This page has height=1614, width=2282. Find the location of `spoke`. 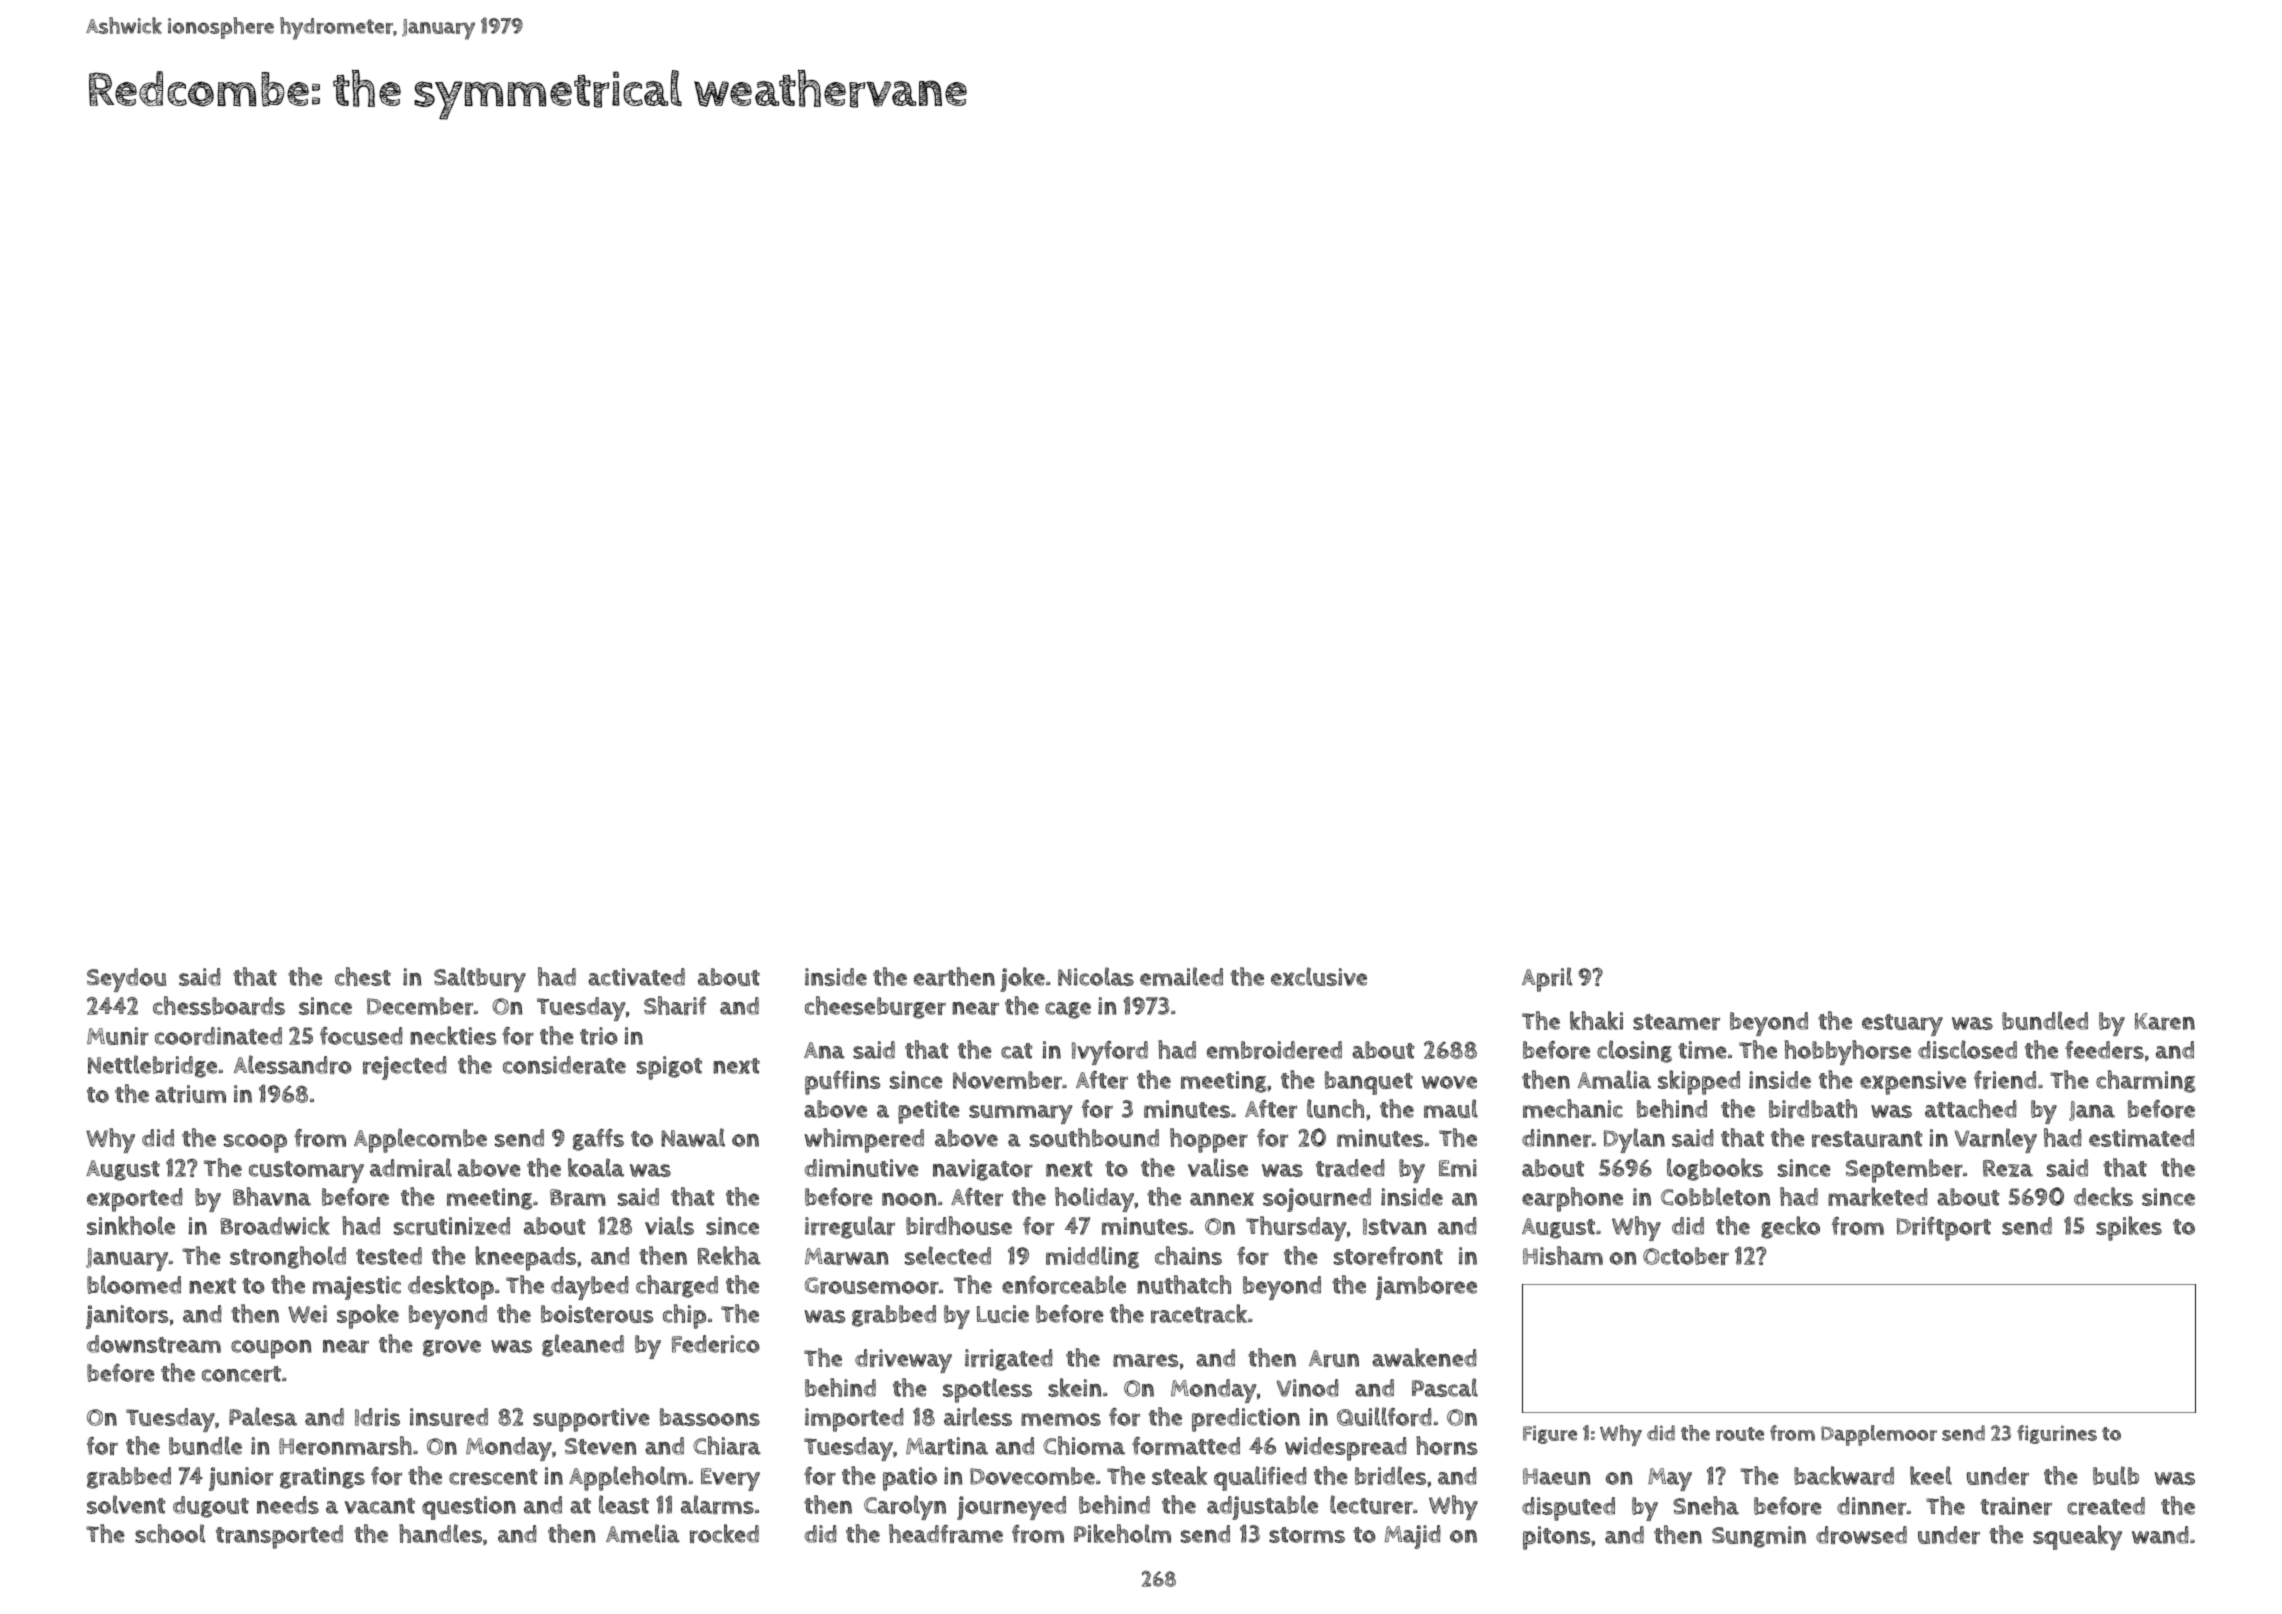

spoke is located at coordinates (368, 1316).
